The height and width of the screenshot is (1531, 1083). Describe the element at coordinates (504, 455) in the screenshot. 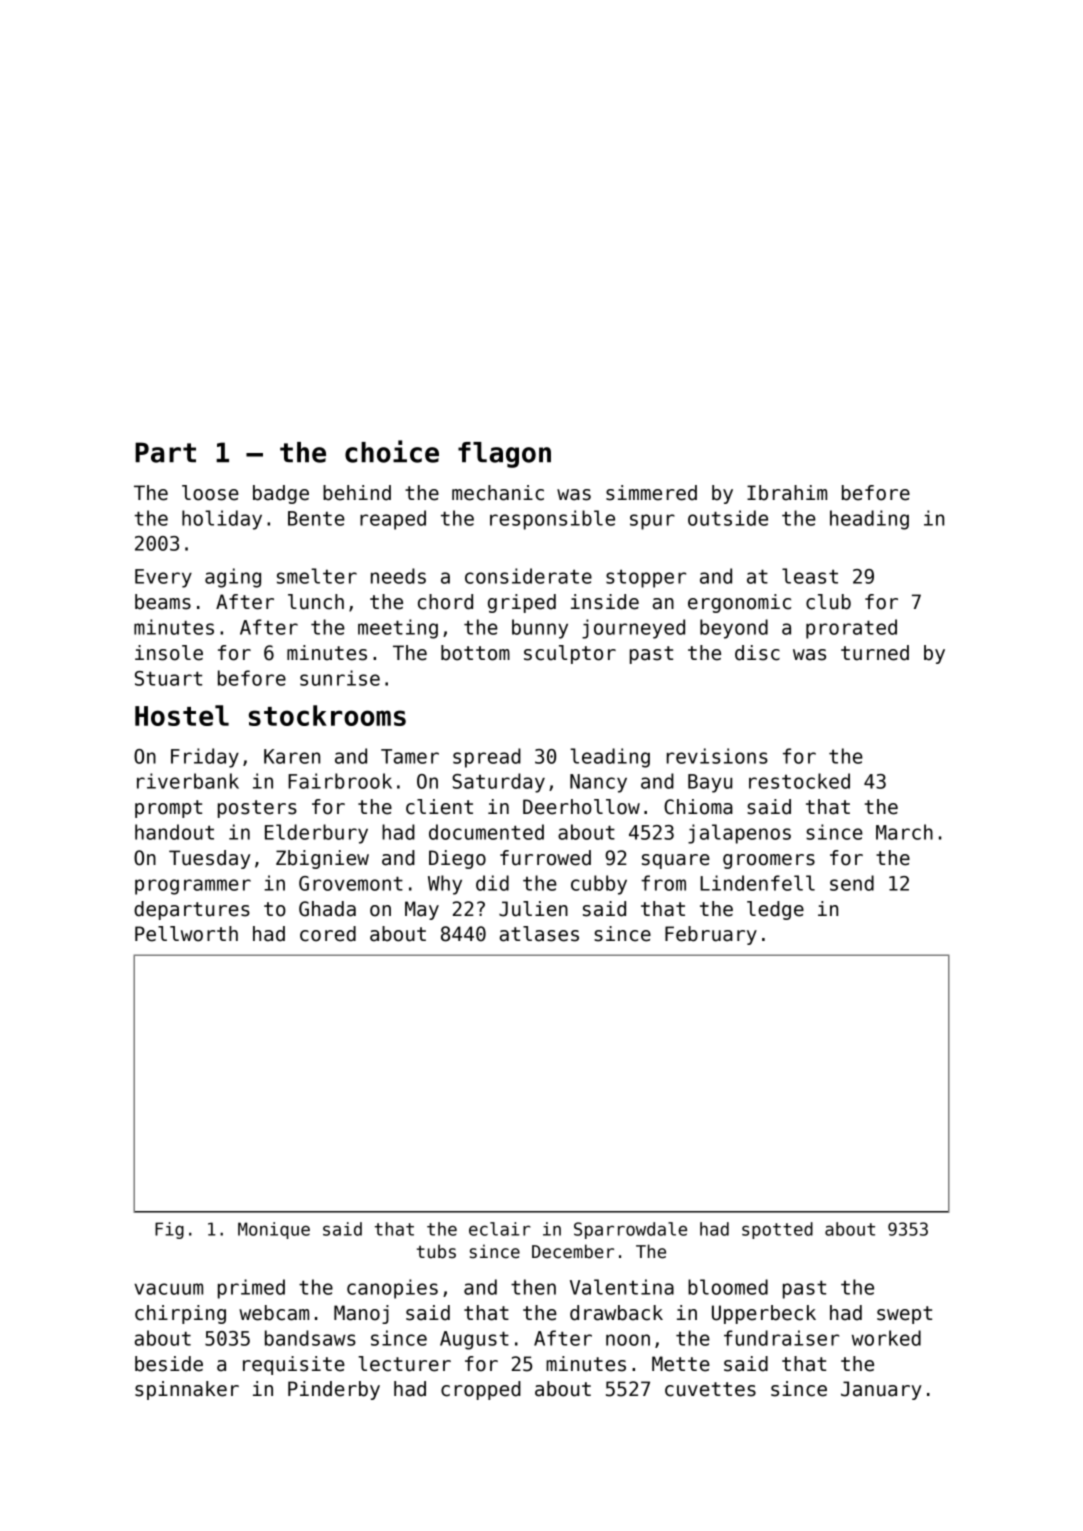

I see `flagon` at that location.
